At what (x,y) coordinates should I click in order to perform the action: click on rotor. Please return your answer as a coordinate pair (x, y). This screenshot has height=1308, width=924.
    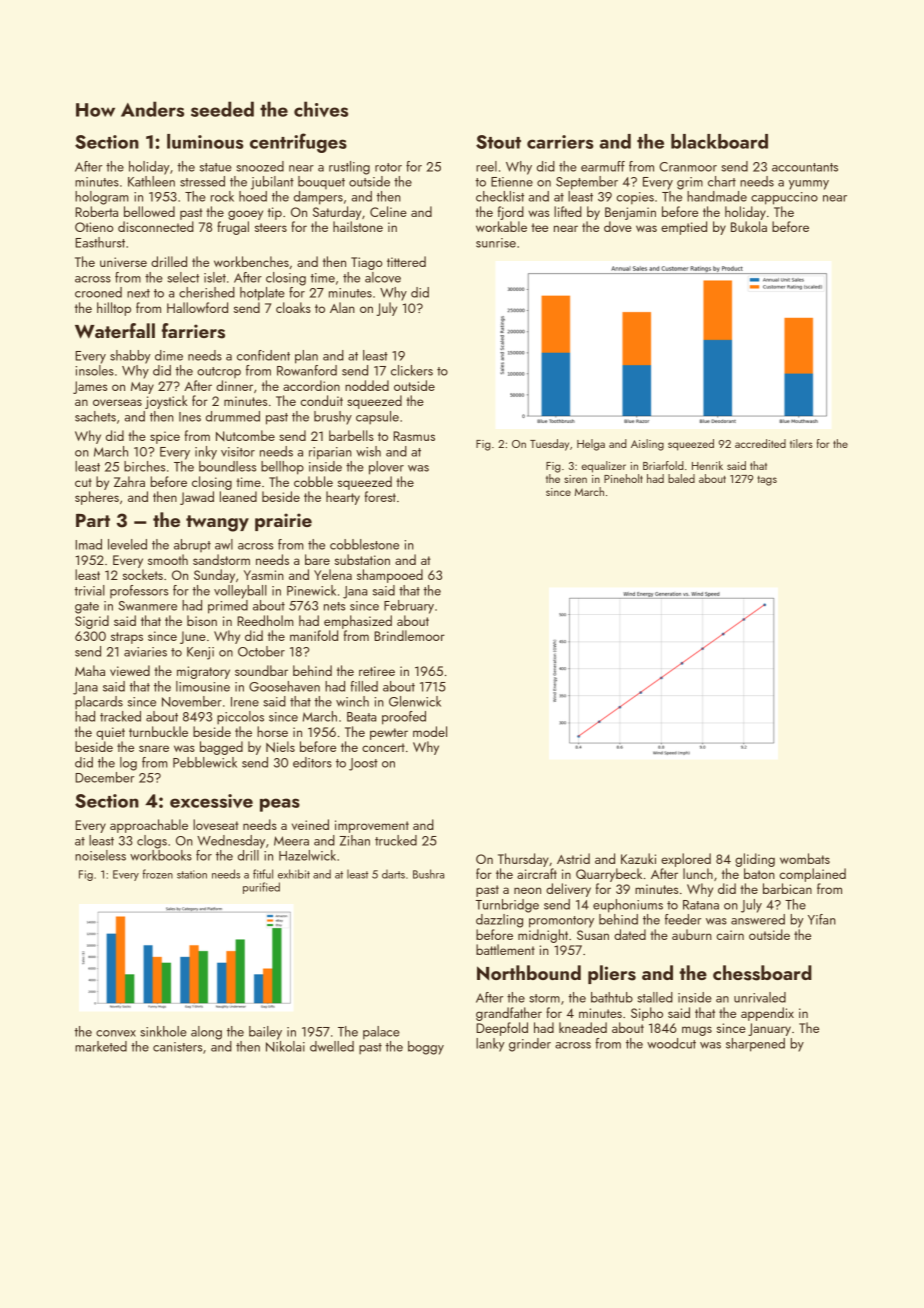
    Looking at the image, I should click on (388, 167).
